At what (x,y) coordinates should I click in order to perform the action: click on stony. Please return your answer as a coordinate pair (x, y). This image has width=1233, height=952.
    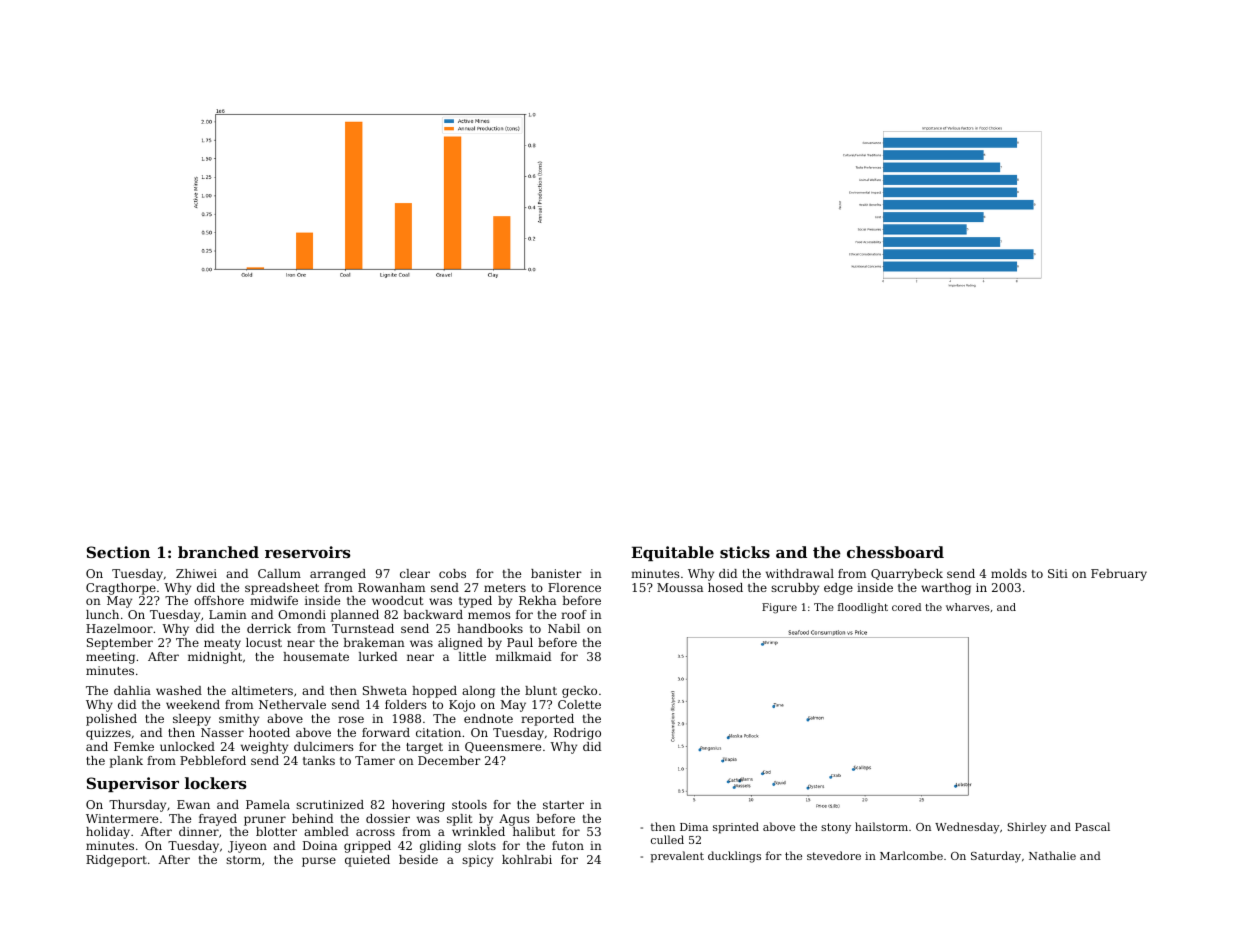
    Looking at the image, I should click on (836, 828).
